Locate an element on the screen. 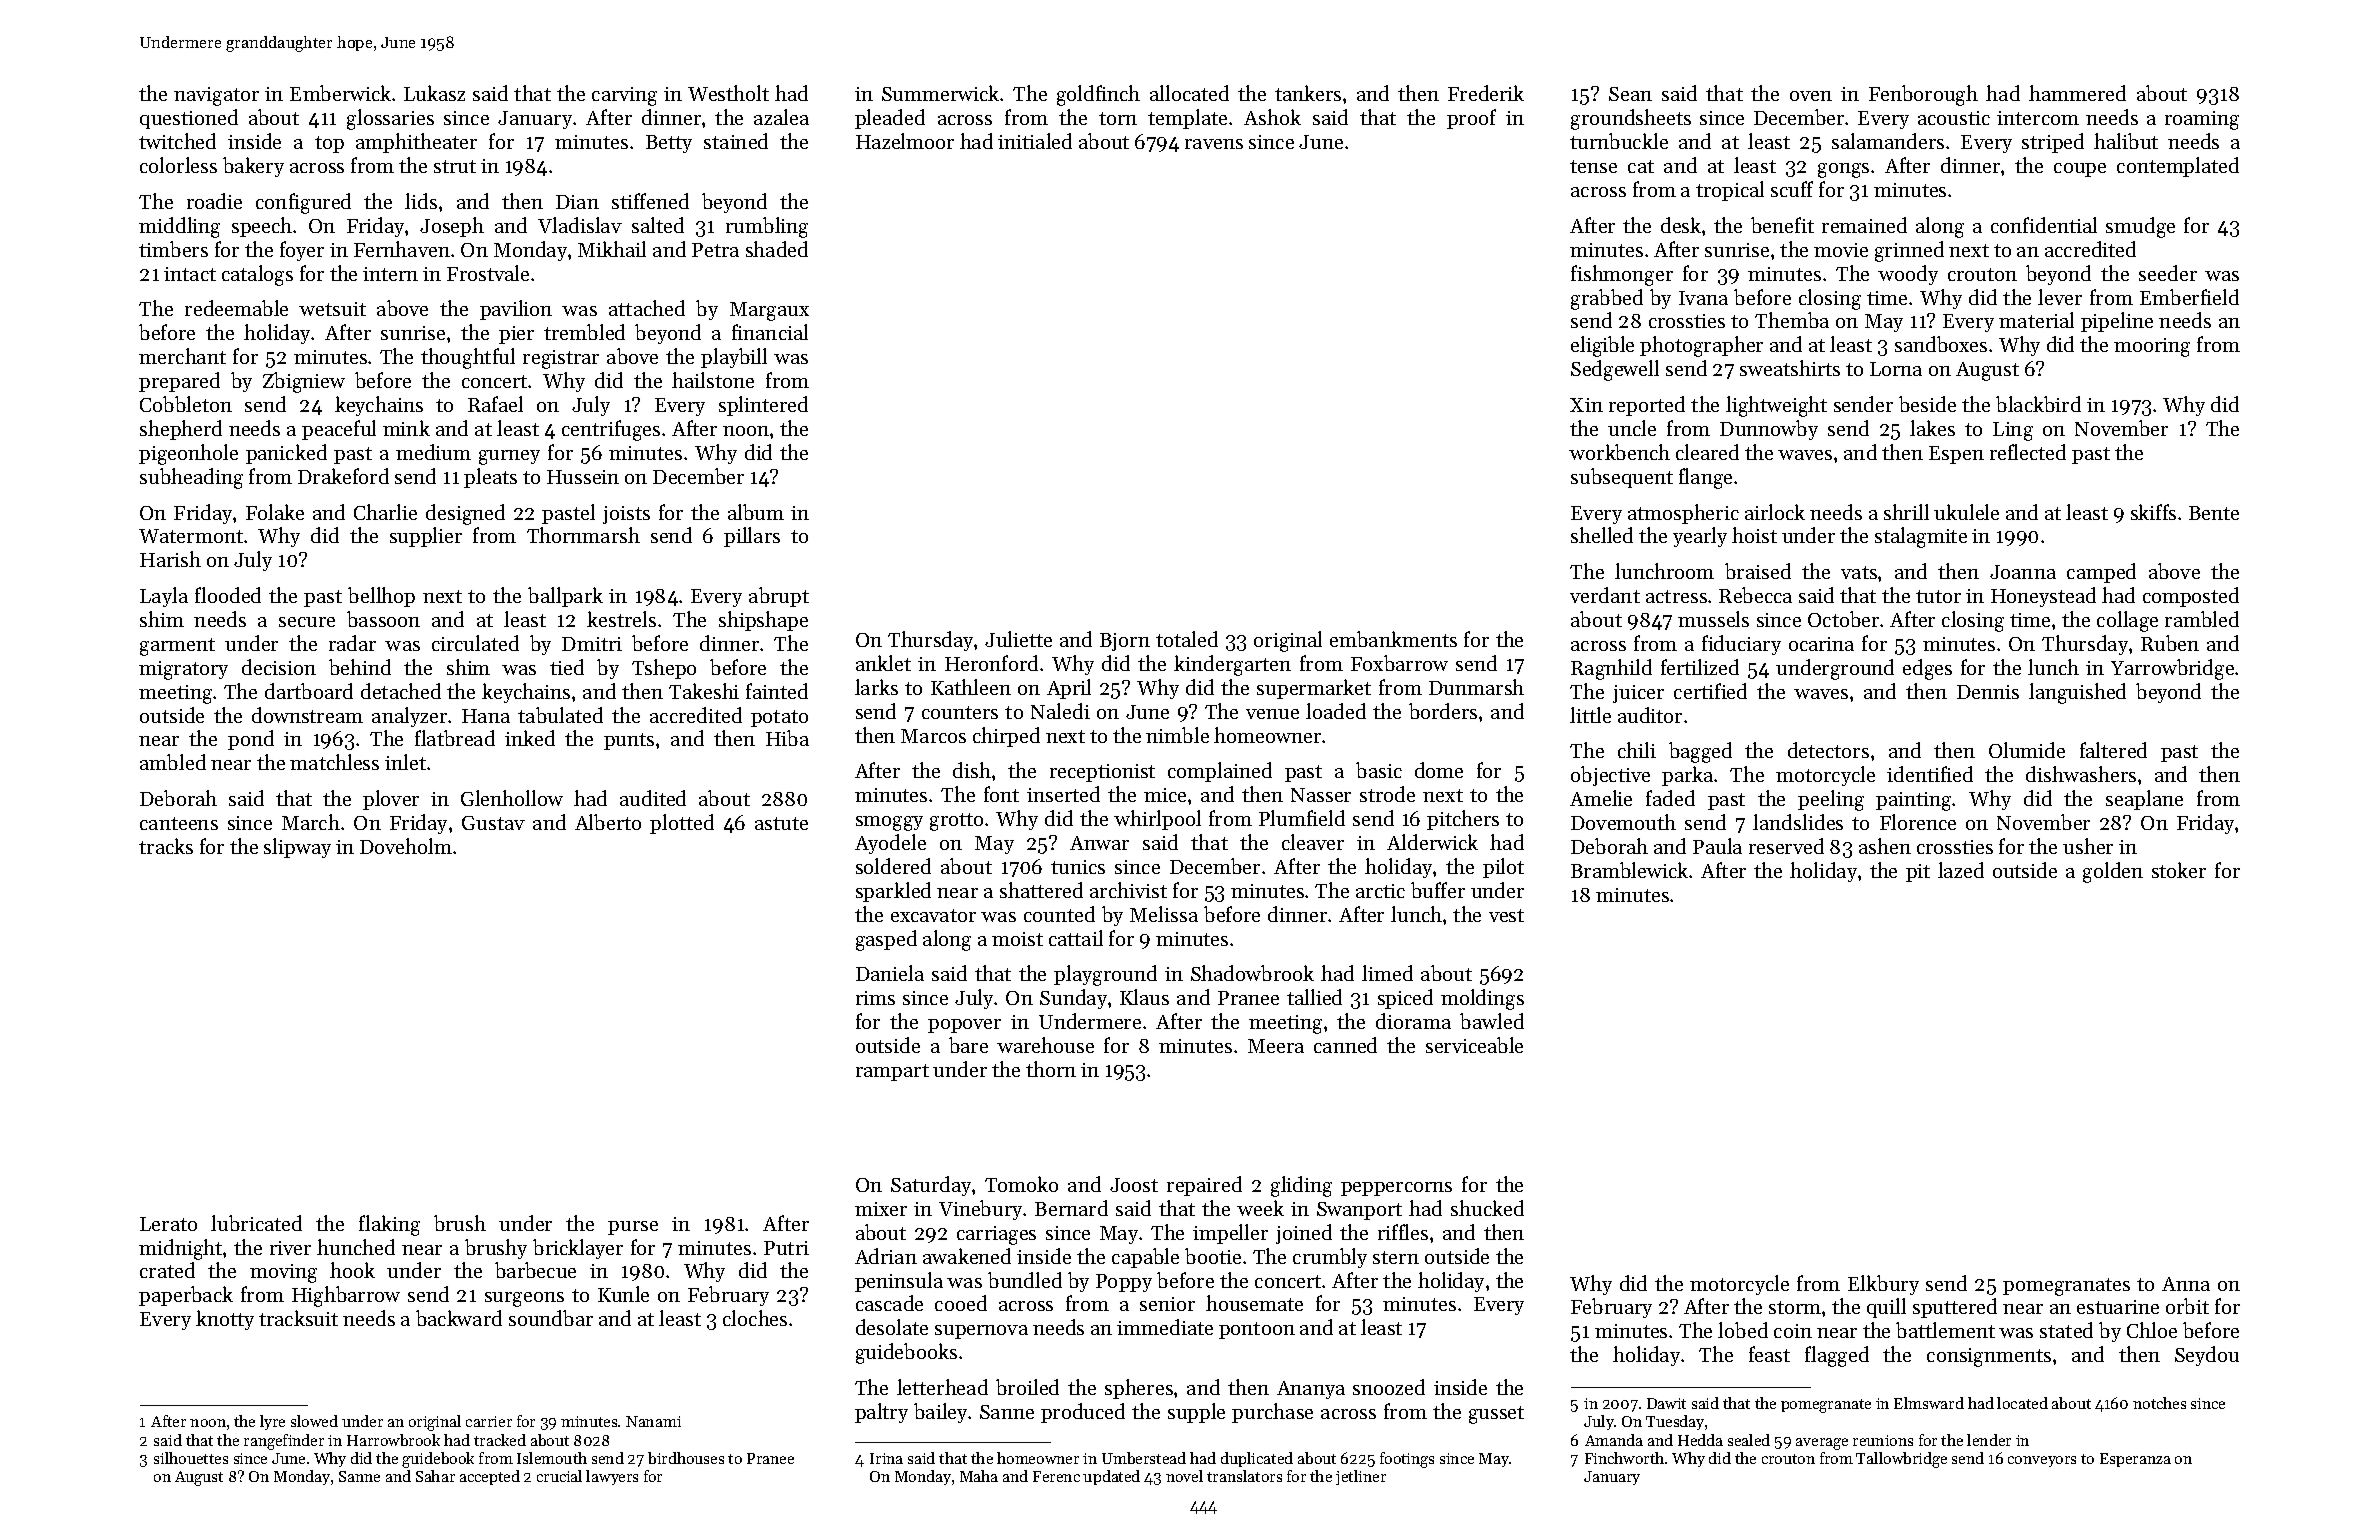 The width and height of the screenshot is (2380, 1540). landslides is located at coordinates (1798, 822).
